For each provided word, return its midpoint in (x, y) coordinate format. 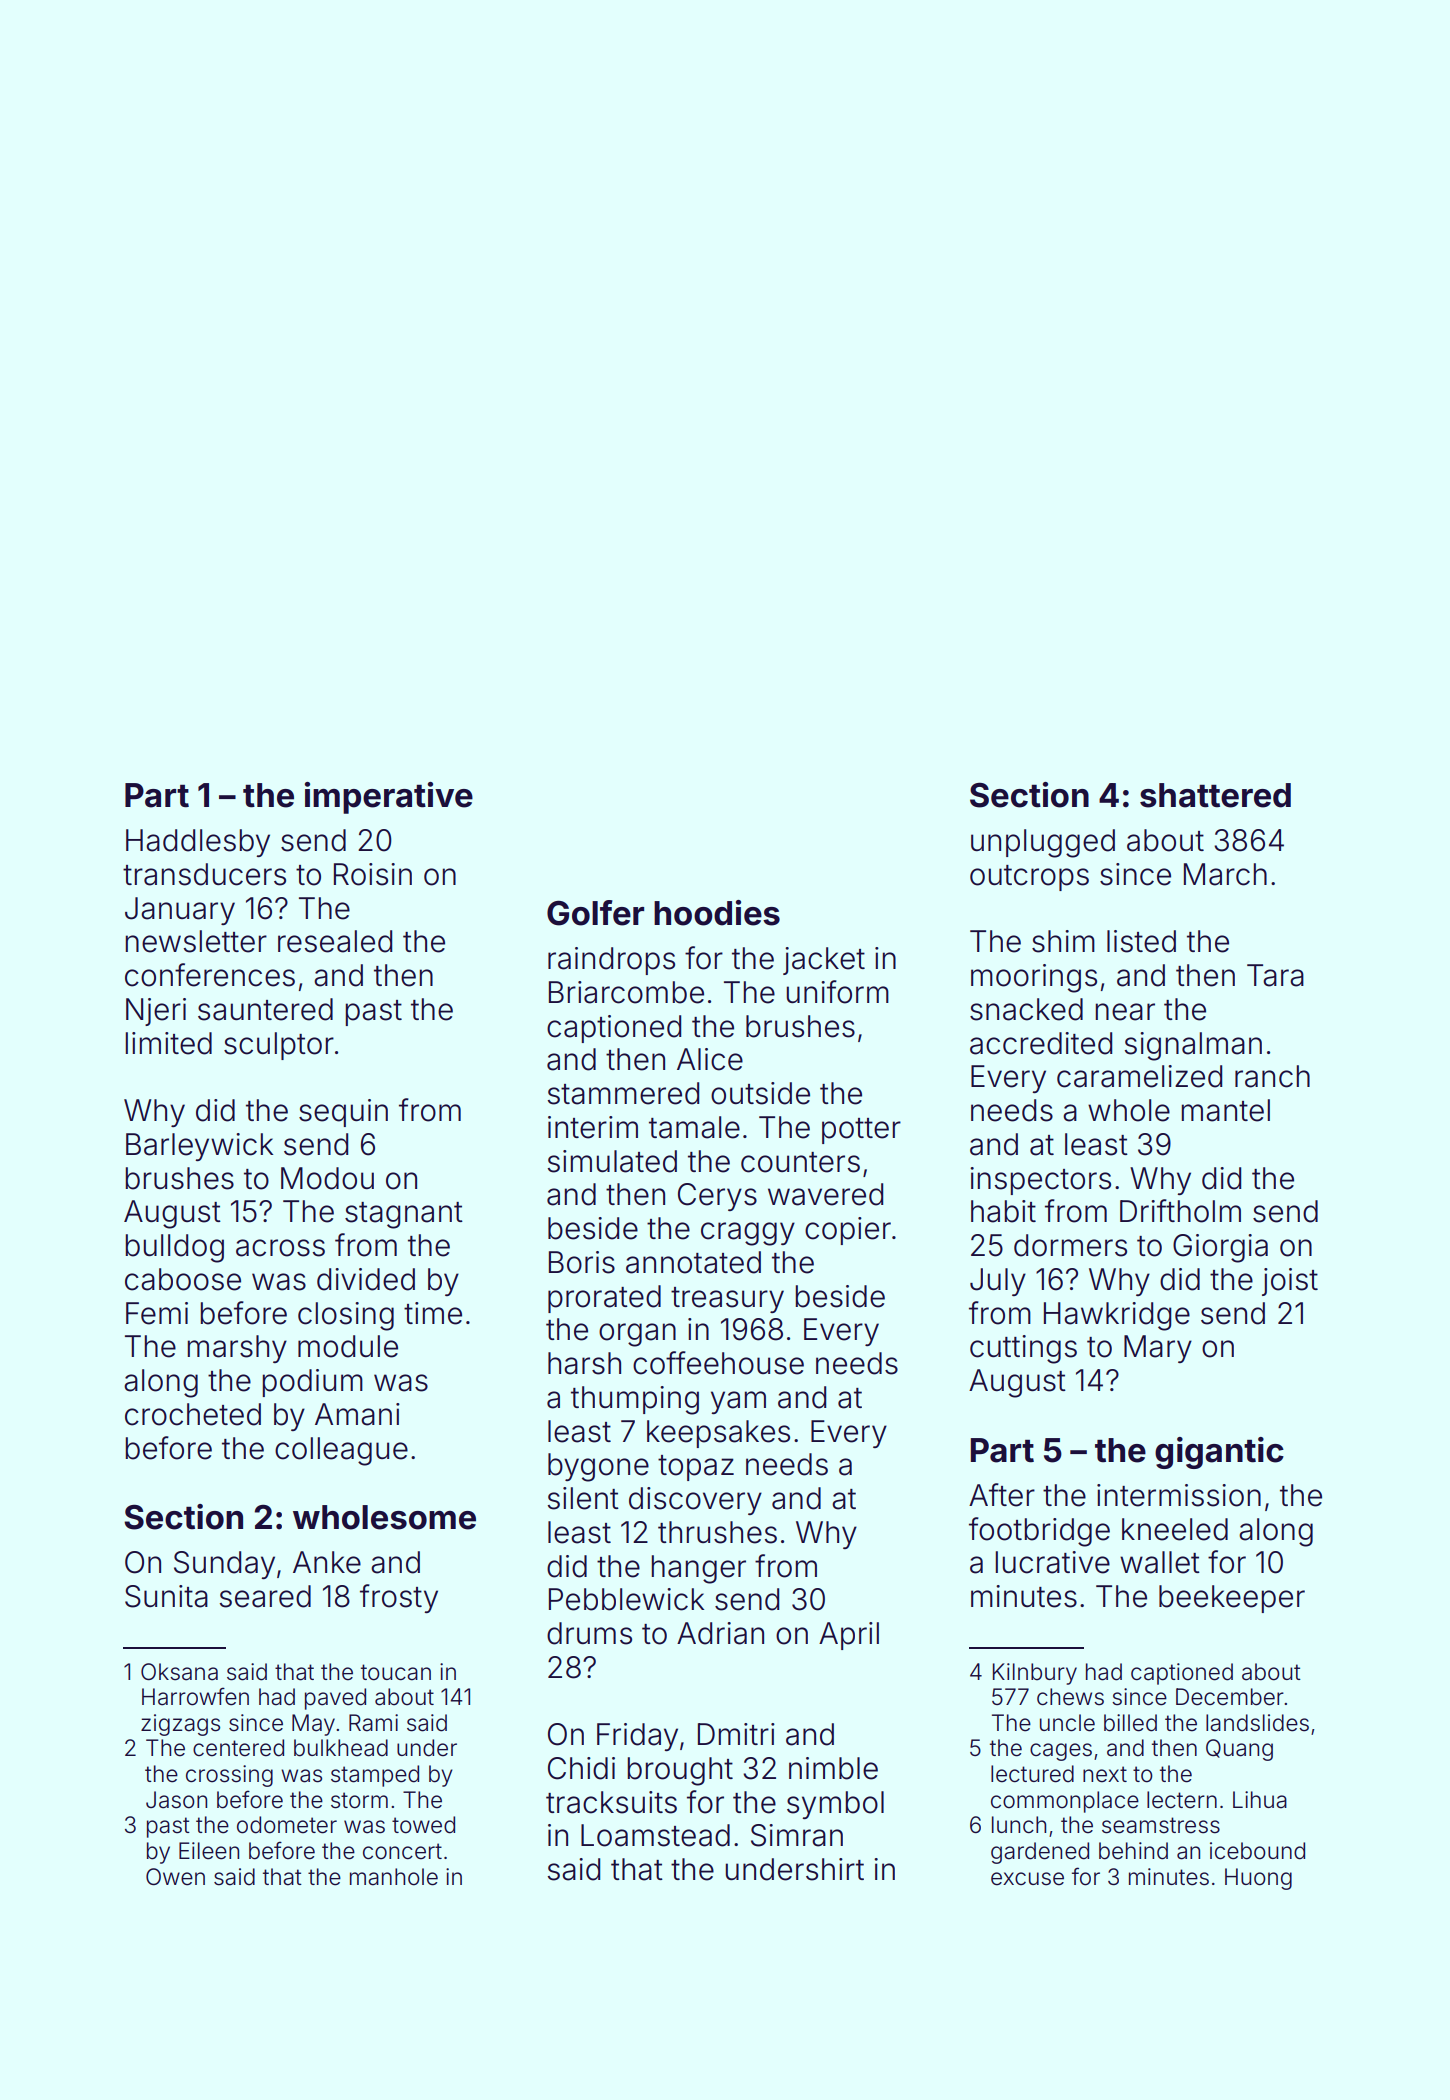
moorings (1034, 978)
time (433, 1313)
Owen (175, 1877)
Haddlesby (198, 843)
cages (1061, 1752)
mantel (1226, 1110)
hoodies (717, 913)
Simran (797, 1835)
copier (848, 1231)
